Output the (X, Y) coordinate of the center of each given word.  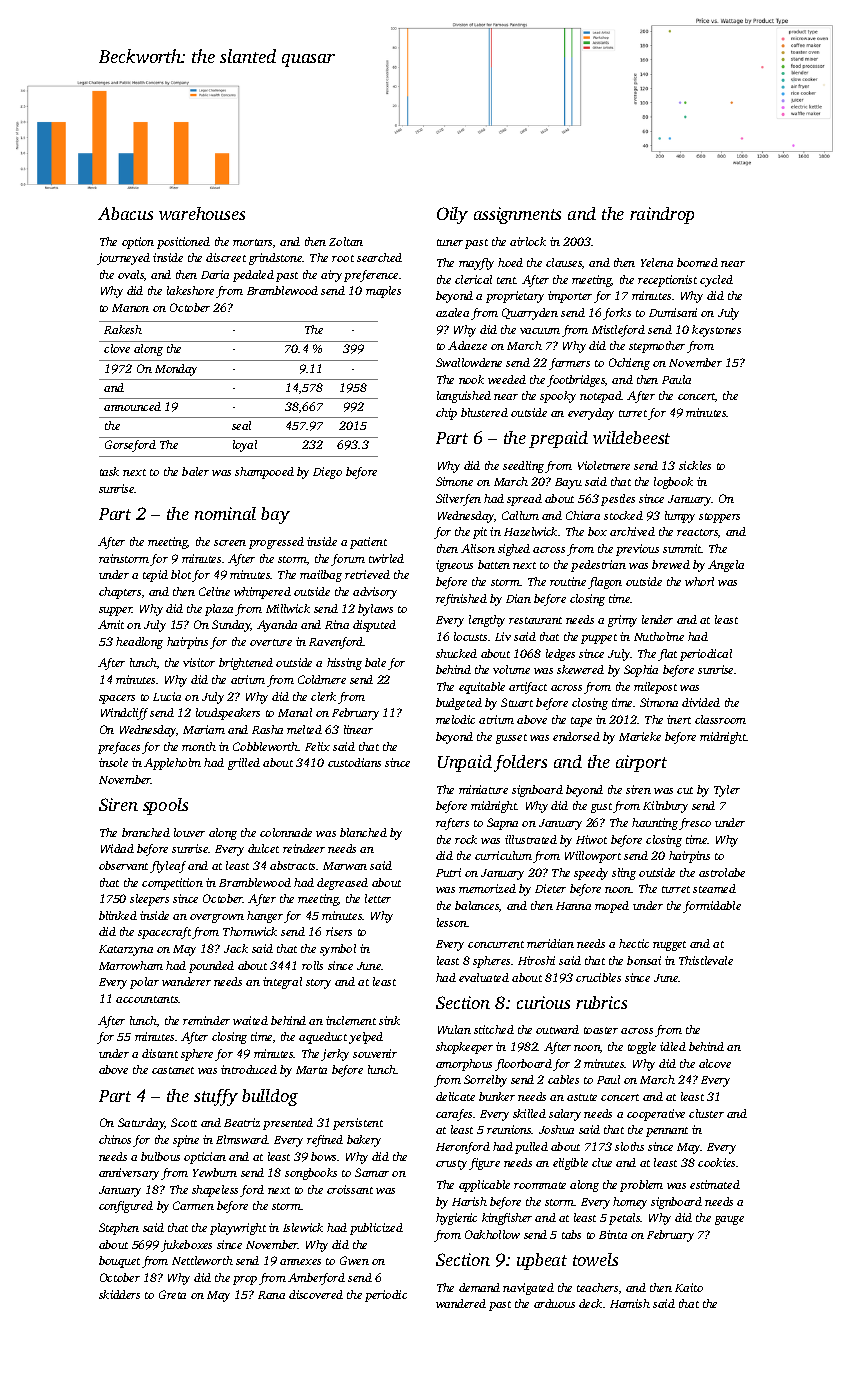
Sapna (502, 824)
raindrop (662, 215)
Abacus (125, 213)
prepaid (558, 439)
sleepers (149, 900)
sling (624, 874)
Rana (271, 1295)
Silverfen (458, 500)
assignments (517, 215)
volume (511, 669)
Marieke (640, 736)
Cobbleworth (265, 746)
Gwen (354, 1260)
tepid (155, 576)
